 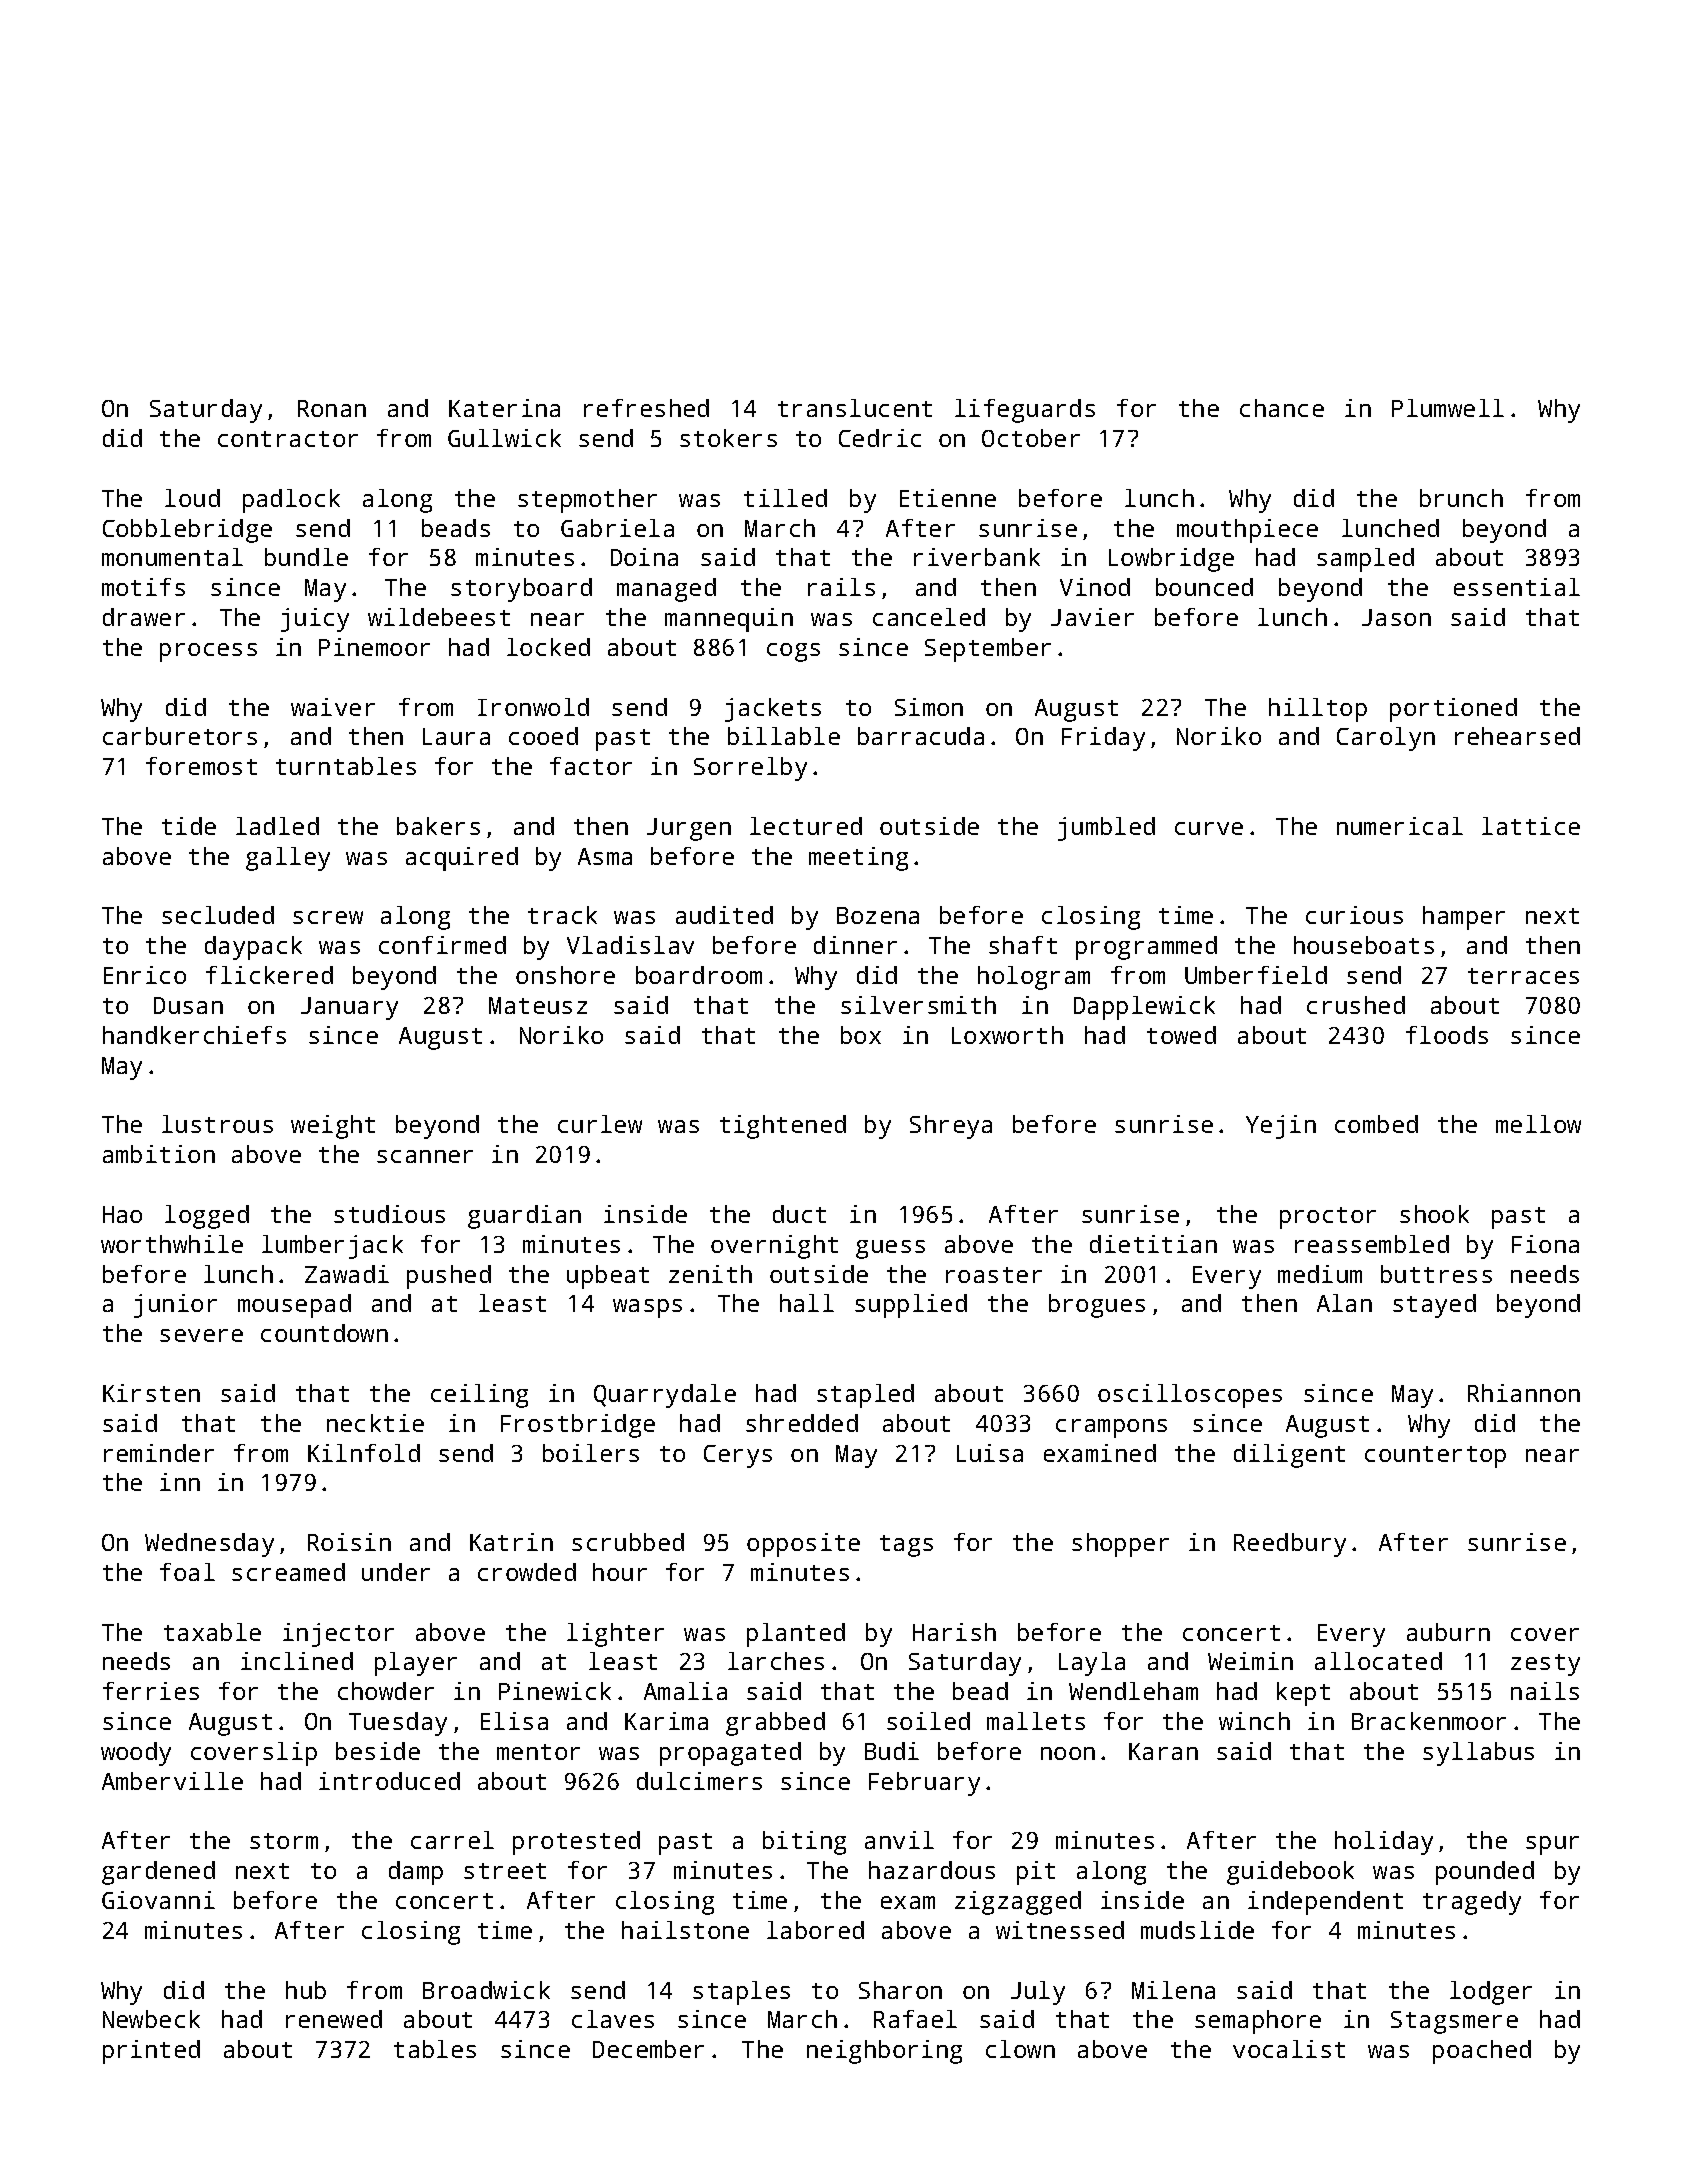 I want to click on mudslide, so click(x=1197, y=1930).
